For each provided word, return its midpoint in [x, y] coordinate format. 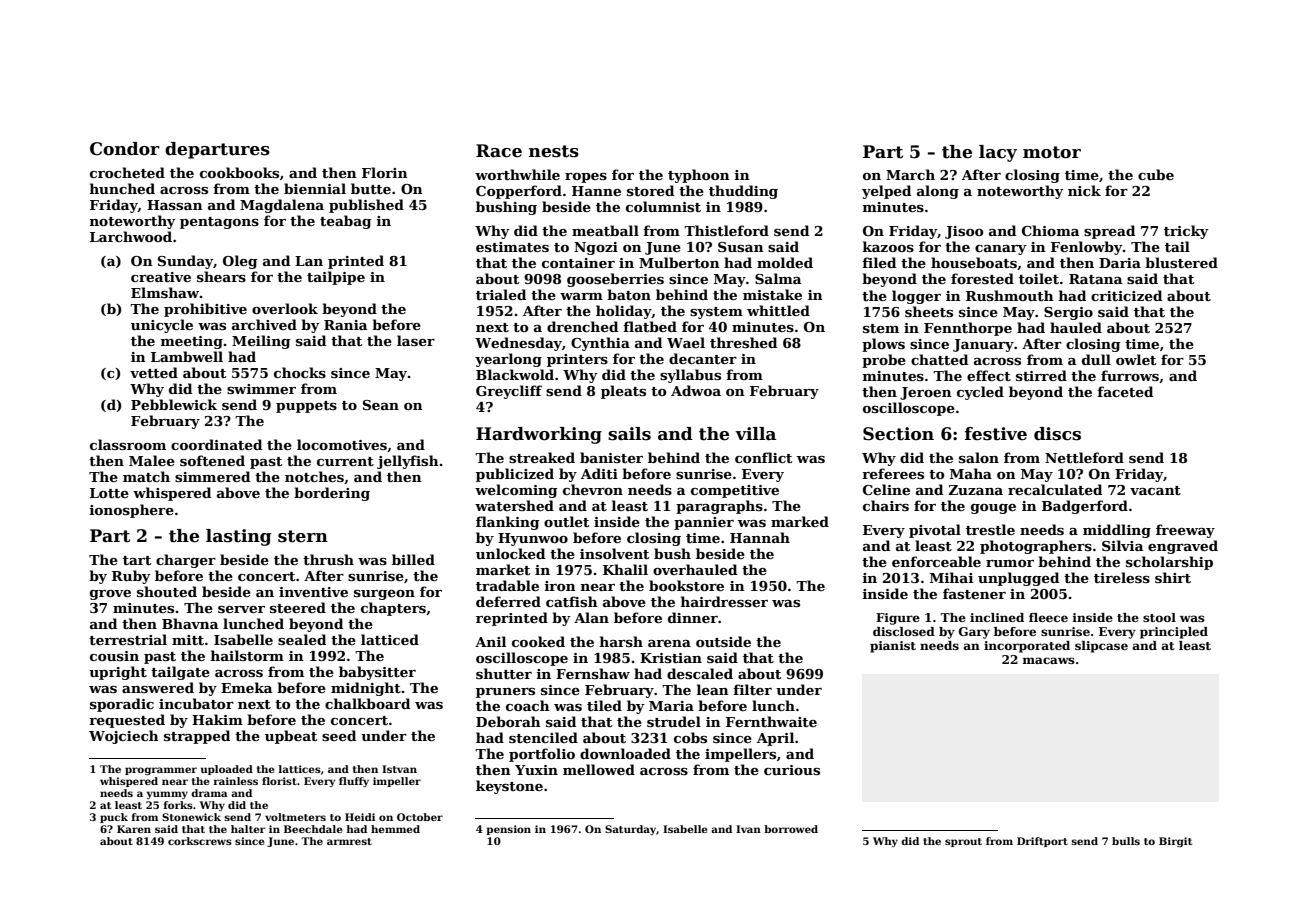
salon [979, 457]
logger [916, 297]
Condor [125, 149]
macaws [1048, 660]
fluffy [354, 782]
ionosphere [132, 511]
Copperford [519, 192]
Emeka [246, 687]
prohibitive [205, 310]
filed [879, 262]
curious [792, 770]
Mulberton [679, 262]
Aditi [599, 473]
